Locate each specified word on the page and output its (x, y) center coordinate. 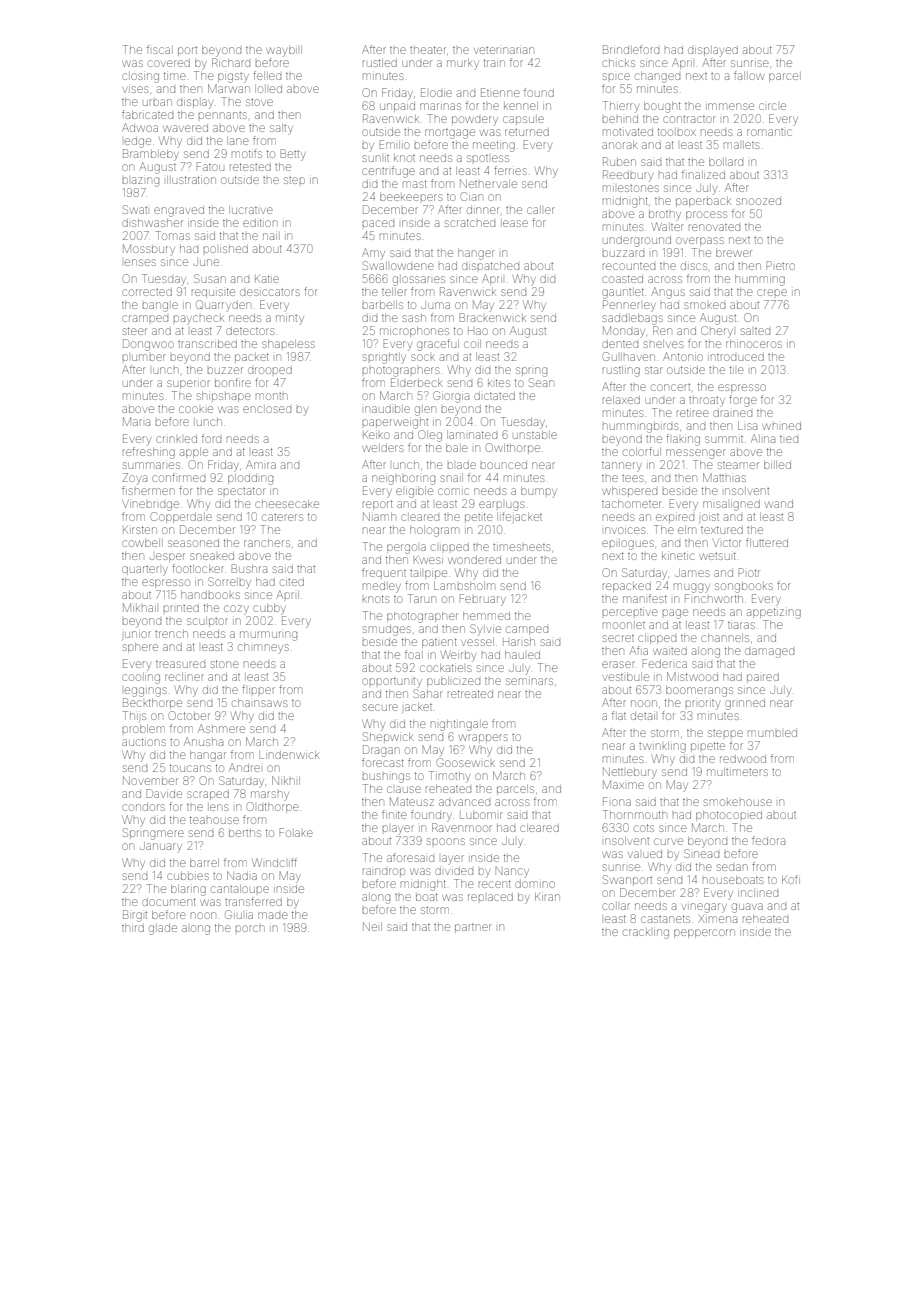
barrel (204, 863)
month (272, 396)
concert (670, 387)
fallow (749, 75)
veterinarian (504, 50)
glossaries (419, 281)
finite (394, 814)
